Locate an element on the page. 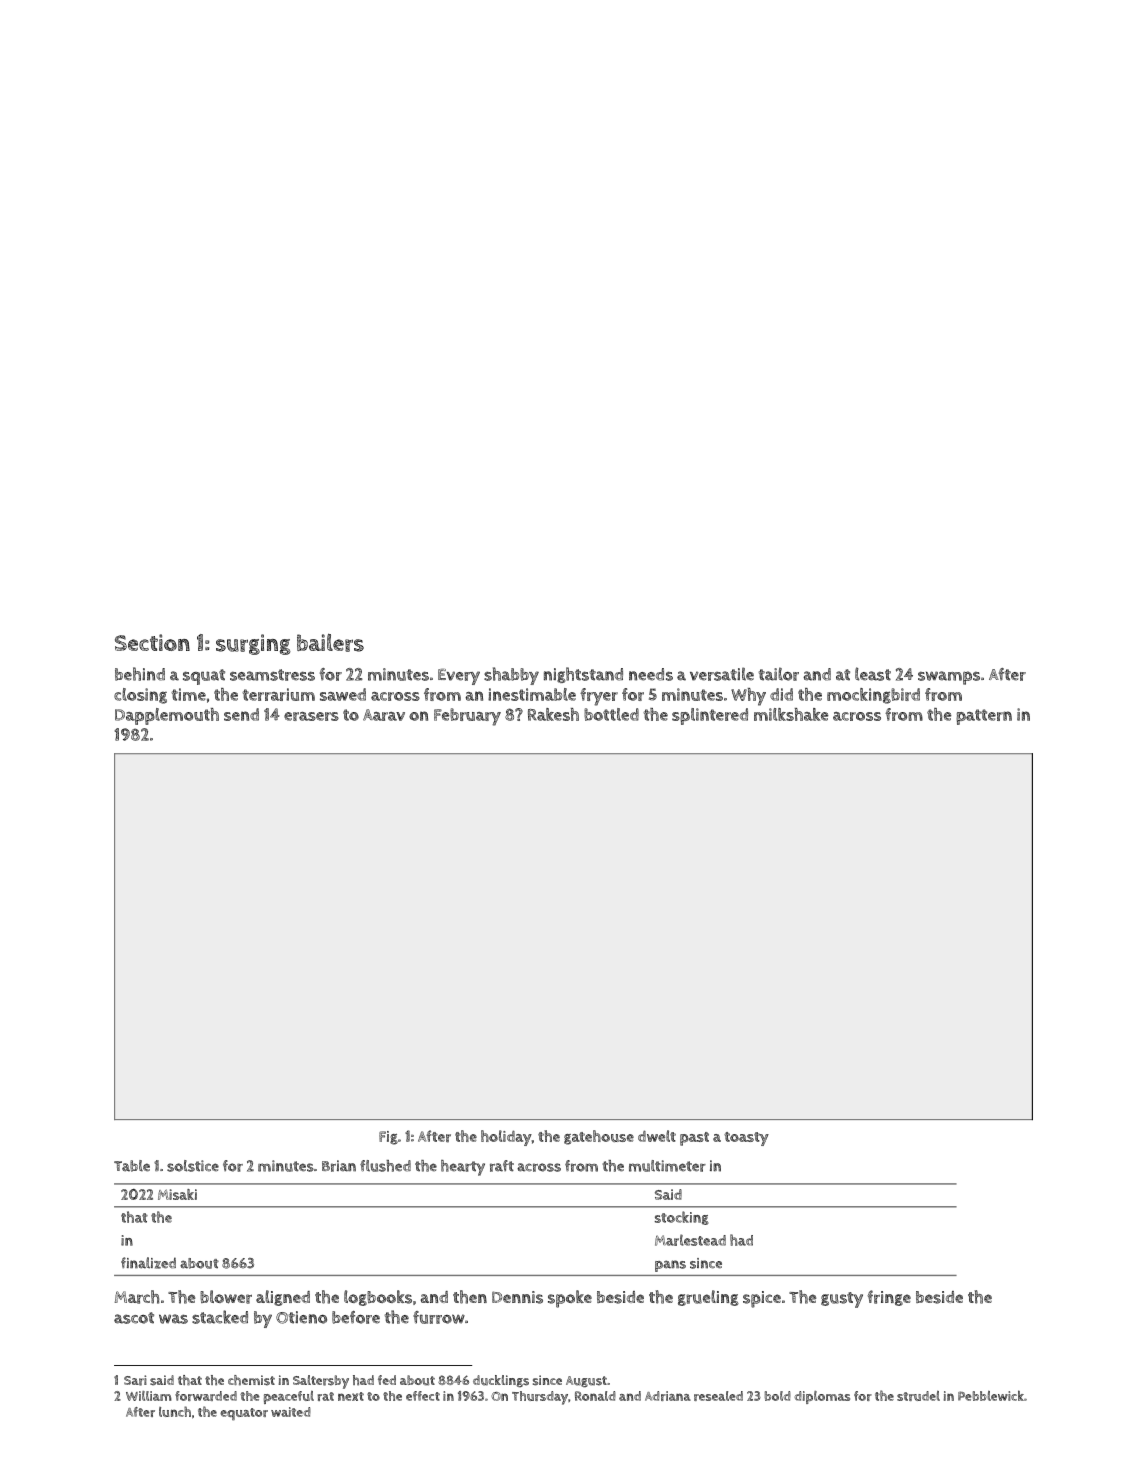 This page has width=1147, height=1484. Section is located at coordinates (152, 642).
